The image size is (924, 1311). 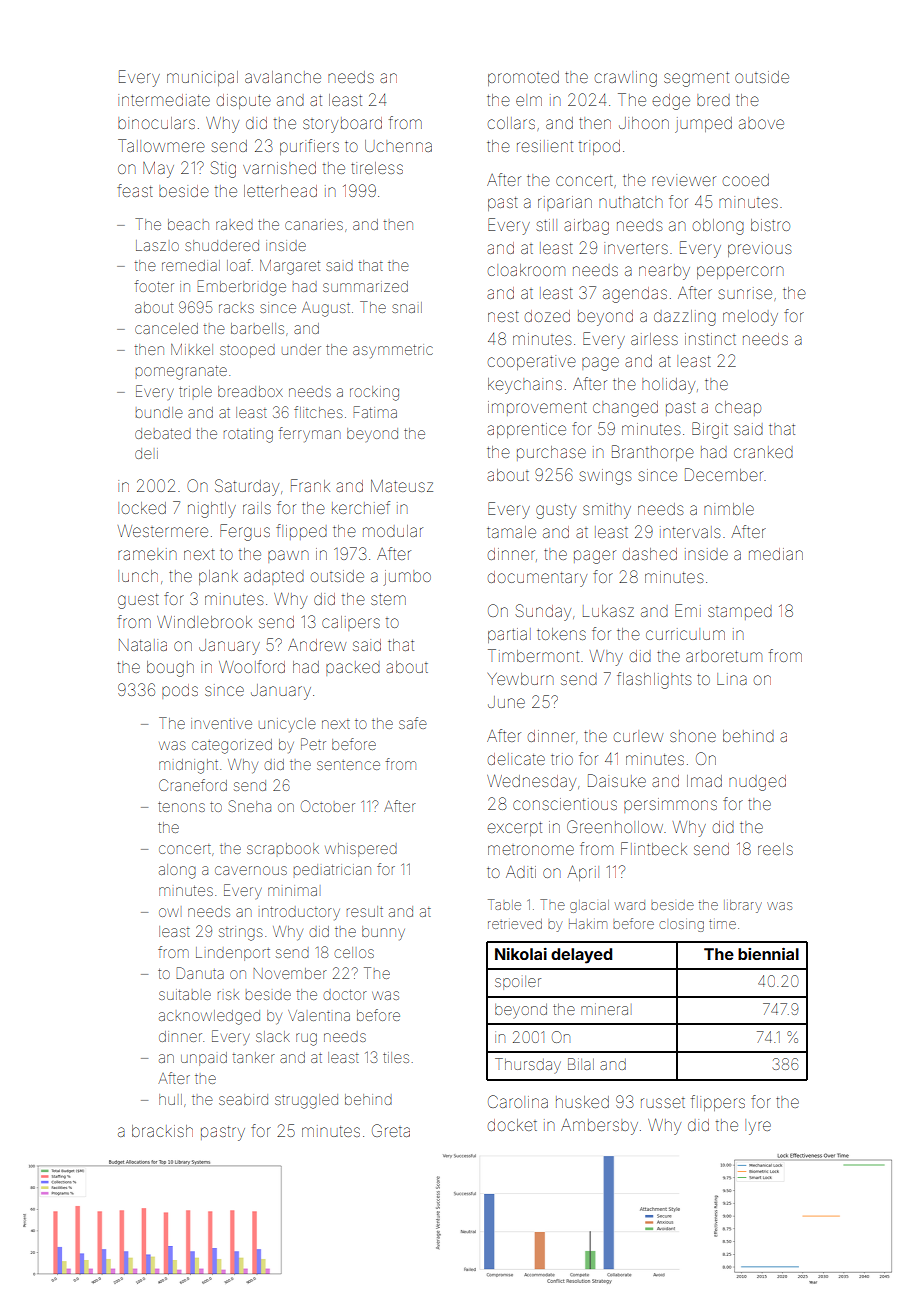 What do you see at coordinates (546, 225) in the document?
I see `still` at bounding box center [546, 225].
